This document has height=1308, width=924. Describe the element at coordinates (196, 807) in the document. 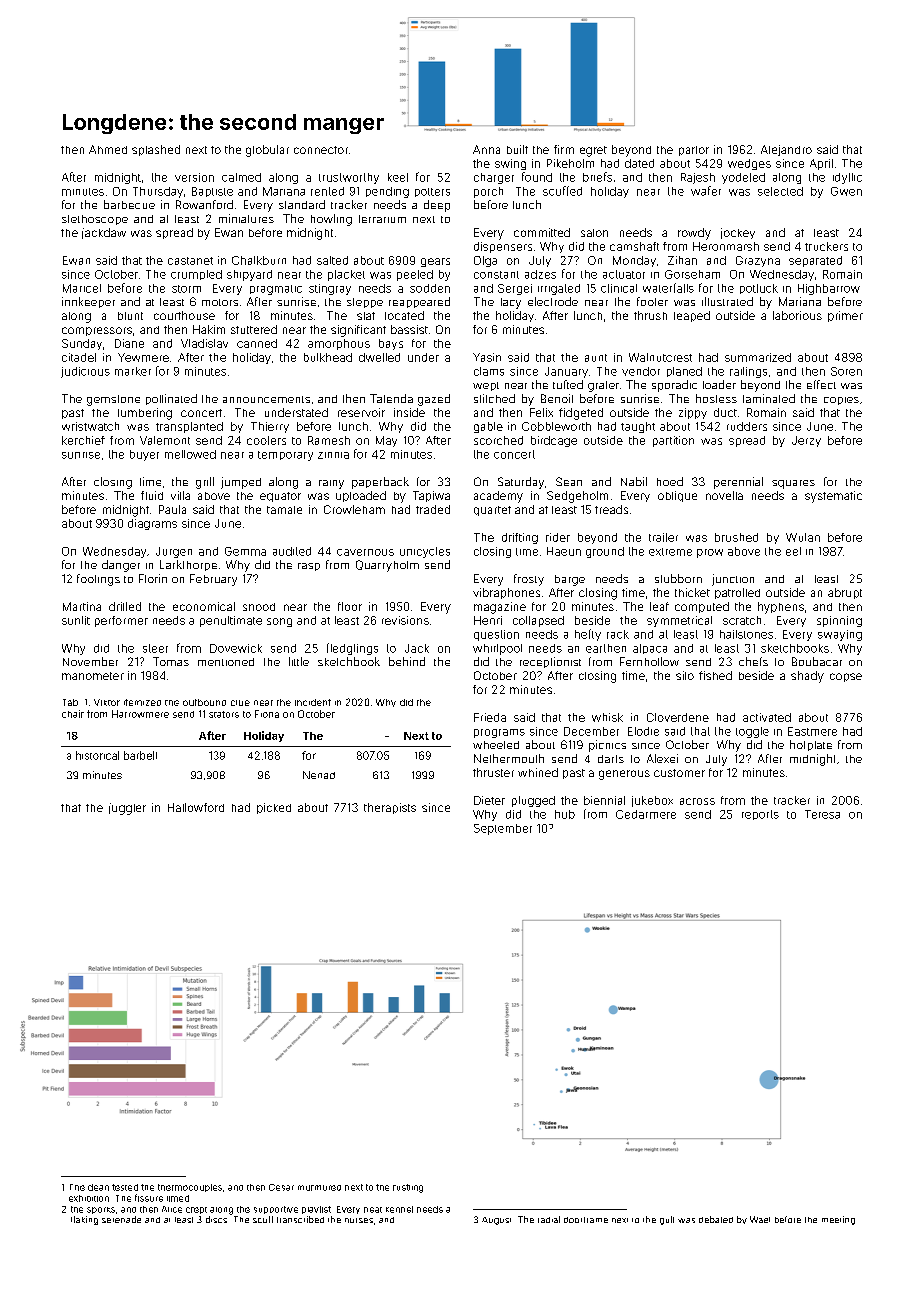

I see `Hallowford` at that location.
